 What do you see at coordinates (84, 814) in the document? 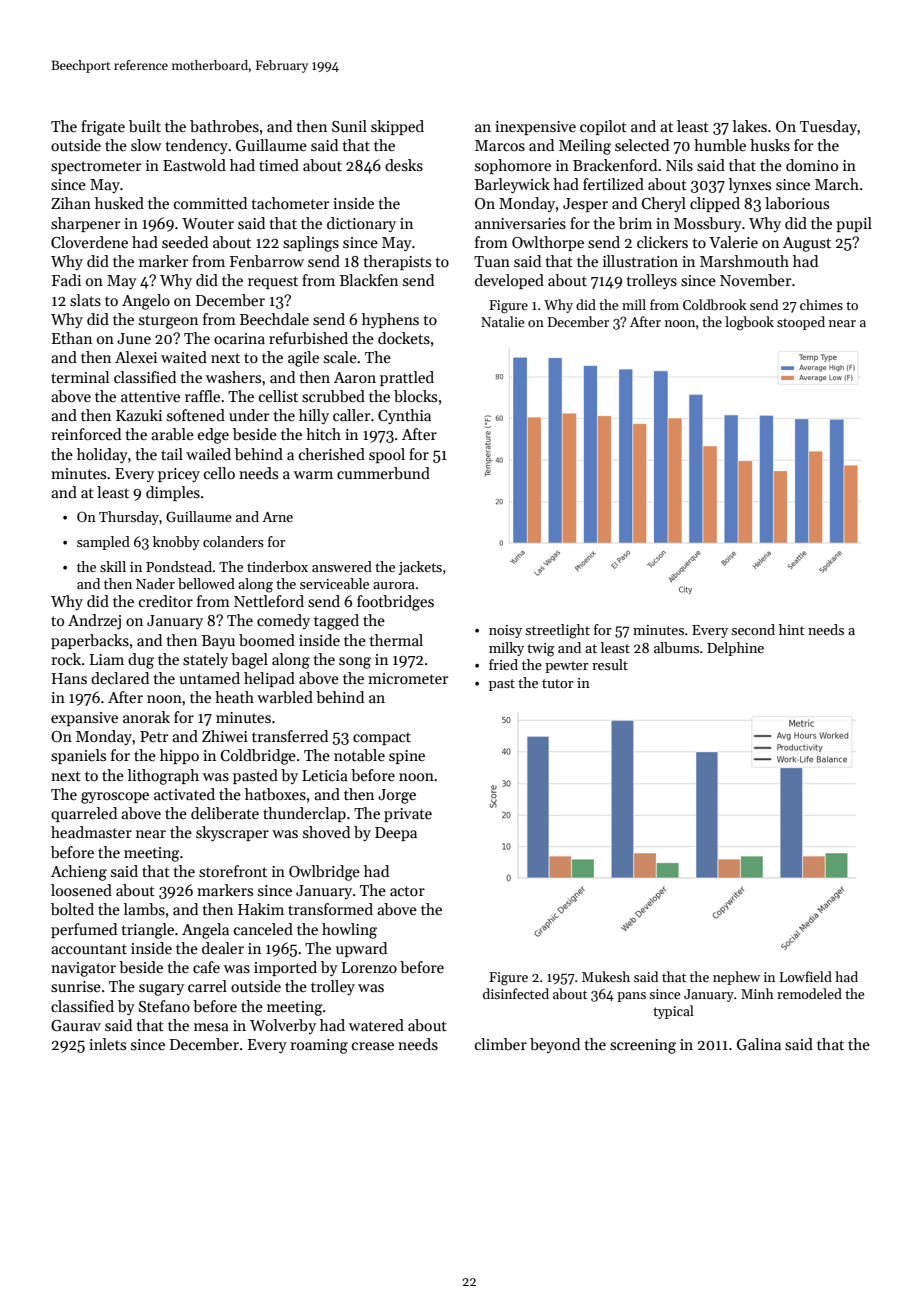
I see `quarreled` at bounding box center [84, 814].
